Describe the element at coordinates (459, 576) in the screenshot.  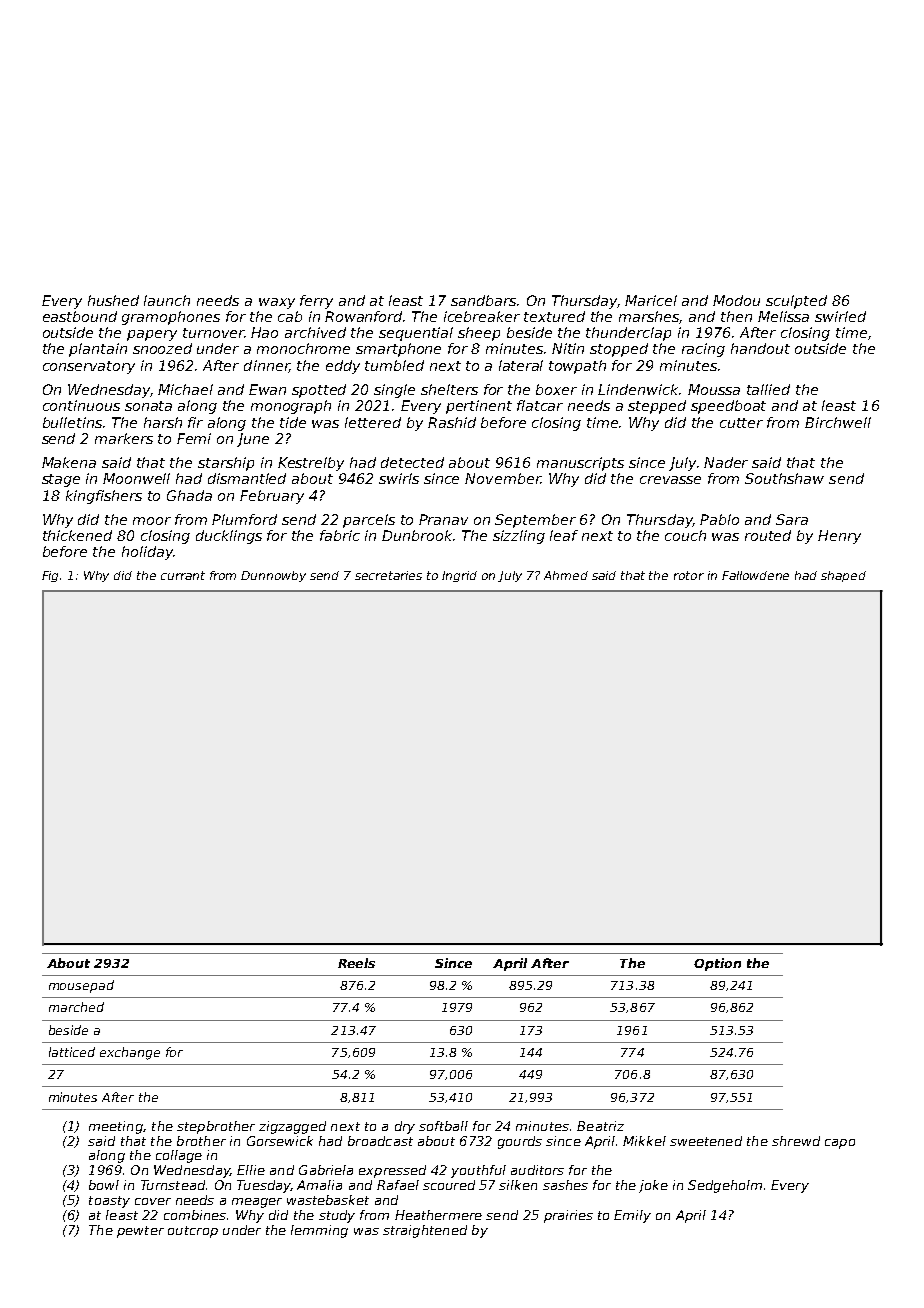
I see `Ingrid` at that location.
